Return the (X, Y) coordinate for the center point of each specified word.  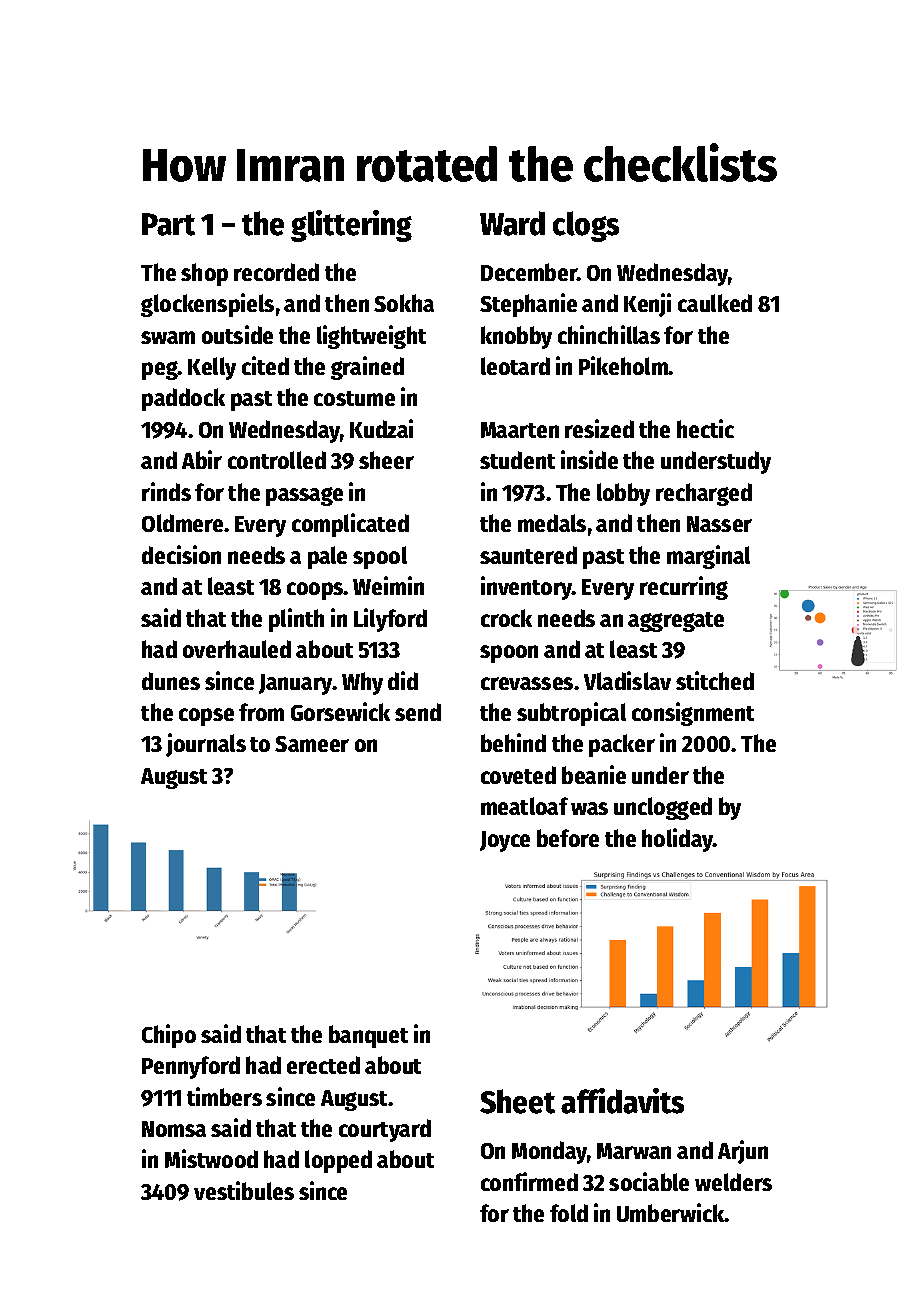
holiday (678, 840)
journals (206, 745)
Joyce (505, 841)
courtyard (385, 1130)
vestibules (244, 1190)
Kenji (647, 305)
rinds (166, 491)
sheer (386, 460)
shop (204, 274)
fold (569, 1213)
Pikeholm (624, 365)
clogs (586, 226)
